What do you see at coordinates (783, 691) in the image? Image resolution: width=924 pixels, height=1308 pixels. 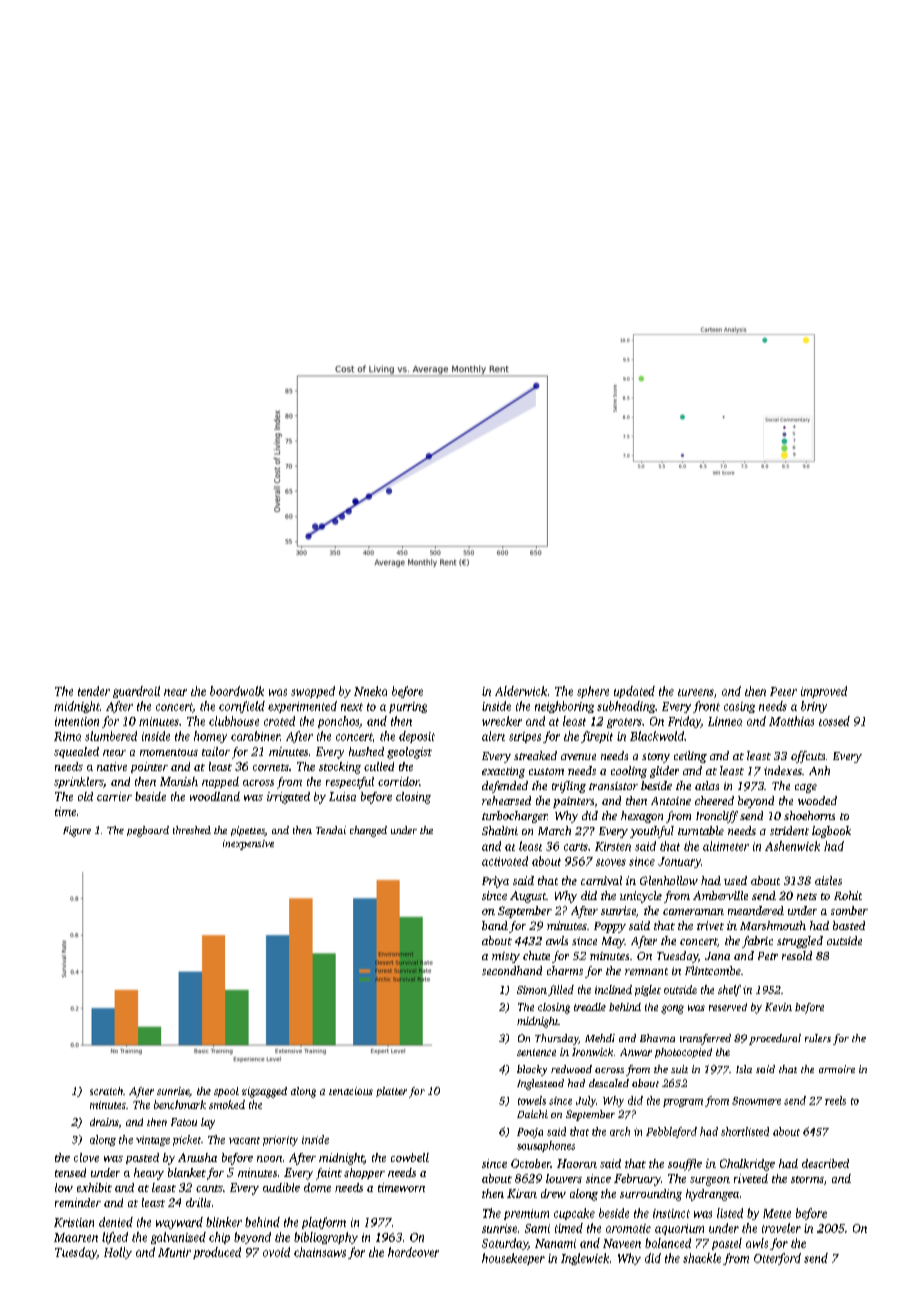 I see `Peter` at bounding box center [783, 691].
